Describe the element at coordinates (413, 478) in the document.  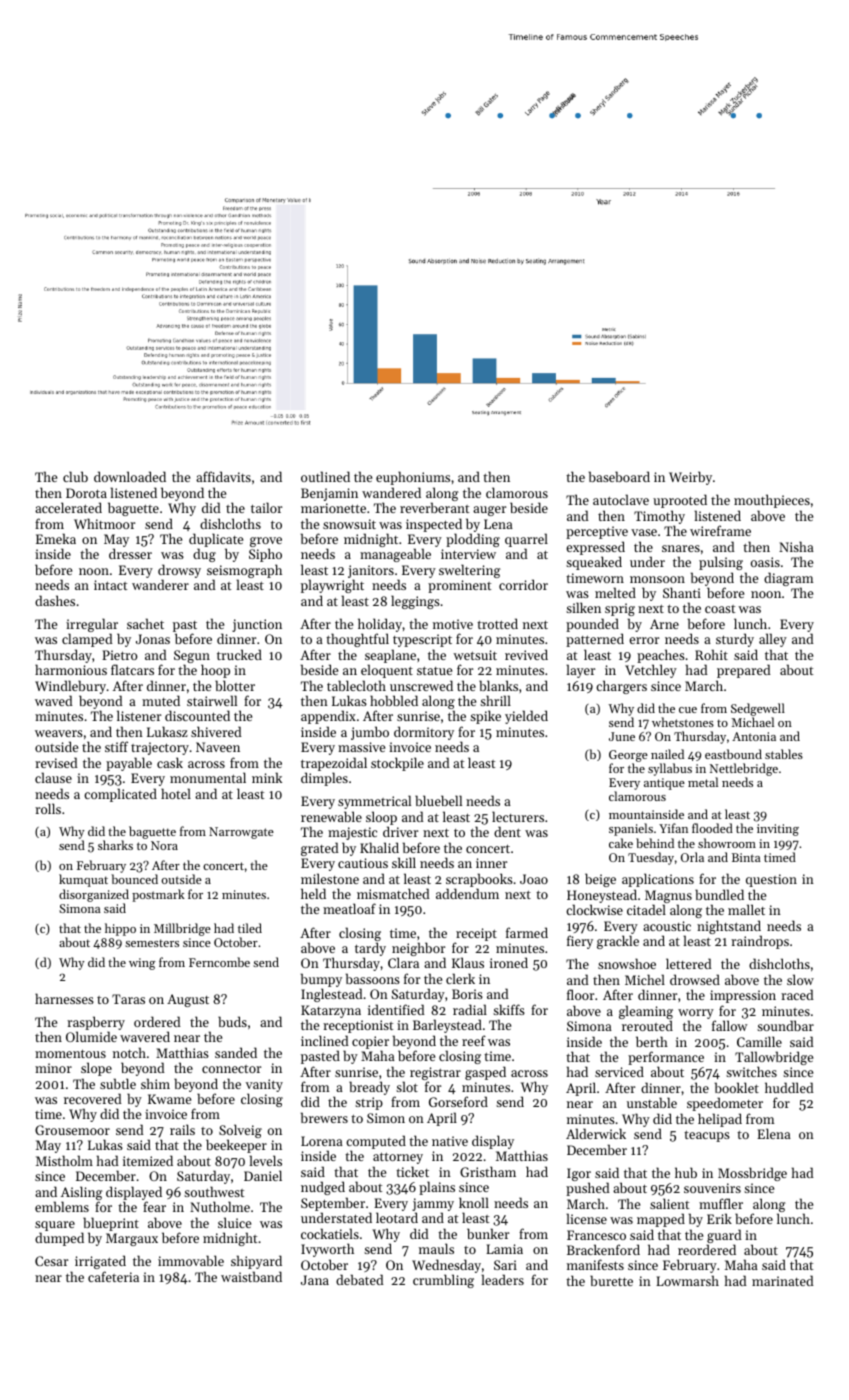
I see `euphoniums` at that location.
